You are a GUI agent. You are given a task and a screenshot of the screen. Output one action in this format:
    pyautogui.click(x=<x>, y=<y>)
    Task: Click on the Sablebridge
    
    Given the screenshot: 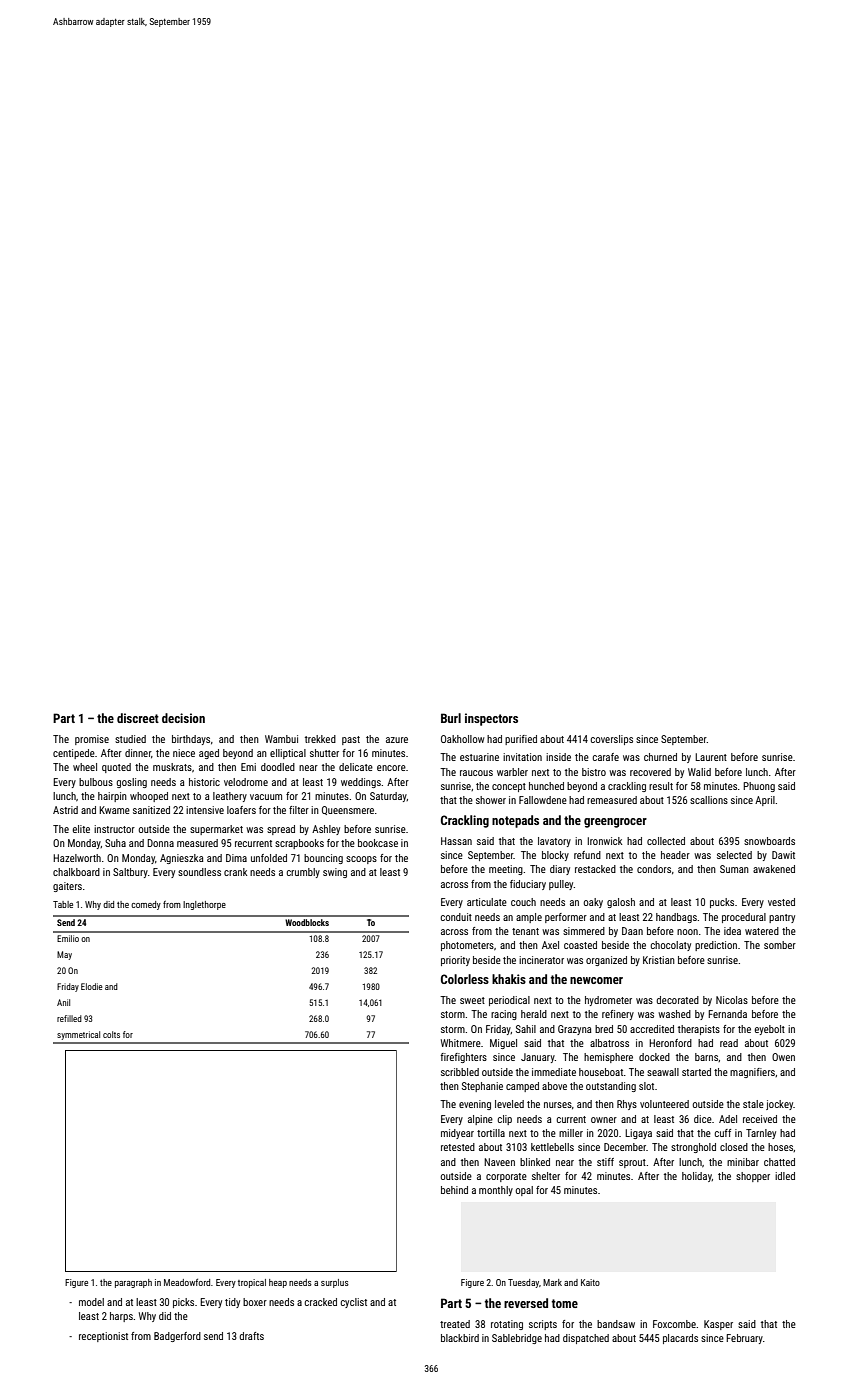 What is the action you would take?
    pyautogui.click(x=517, y=1339)
